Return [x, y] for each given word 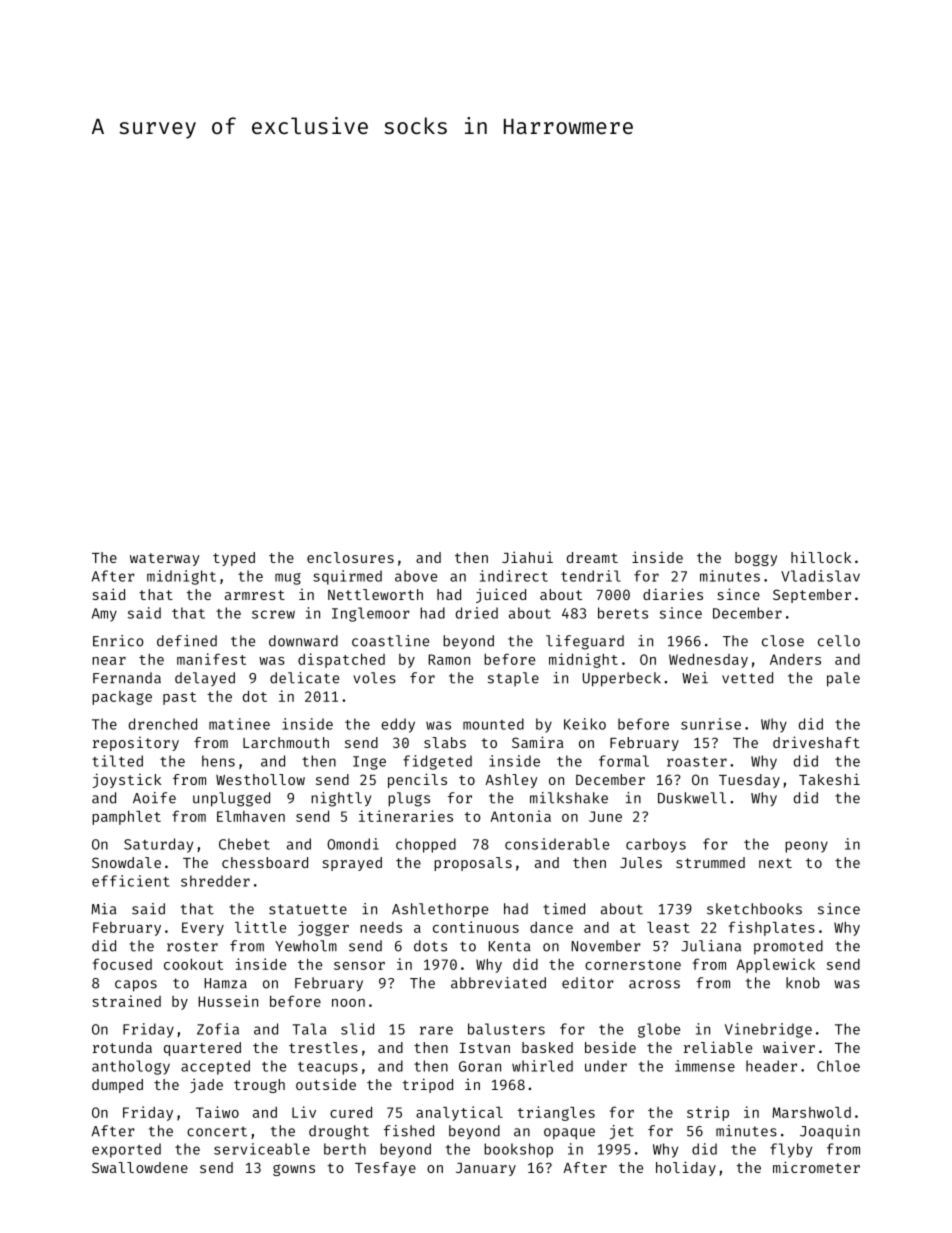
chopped [426, 845]
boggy [756, 559]
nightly [341, 799]
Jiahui [527, 557]
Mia [103, 909]
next [775, 863]
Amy [104, 615]
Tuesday [749, 781]
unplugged [231, 799]
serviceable [262, 1149]
